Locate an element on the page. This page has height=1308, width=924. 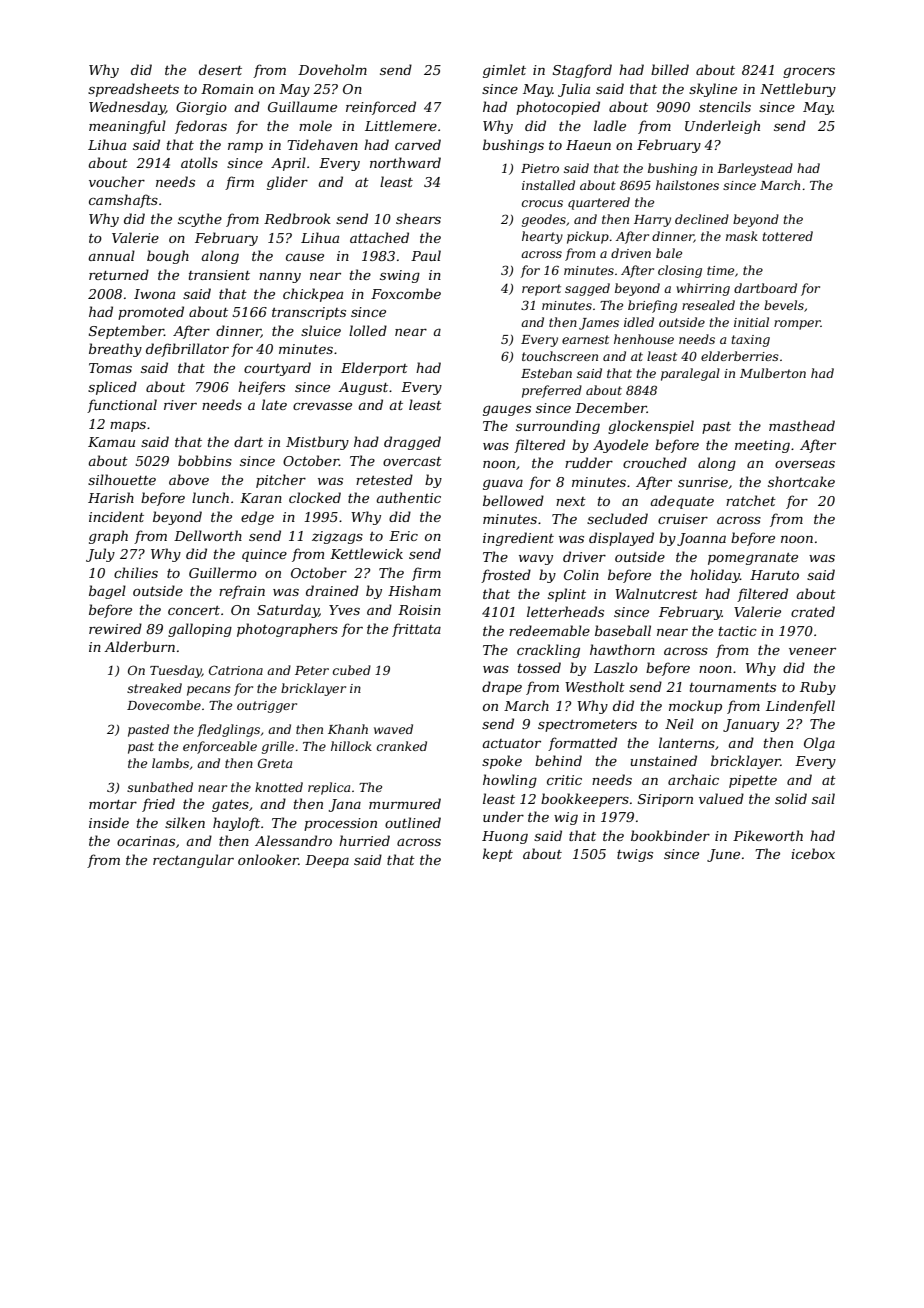
dragged is located at coordinates (412, 443).
